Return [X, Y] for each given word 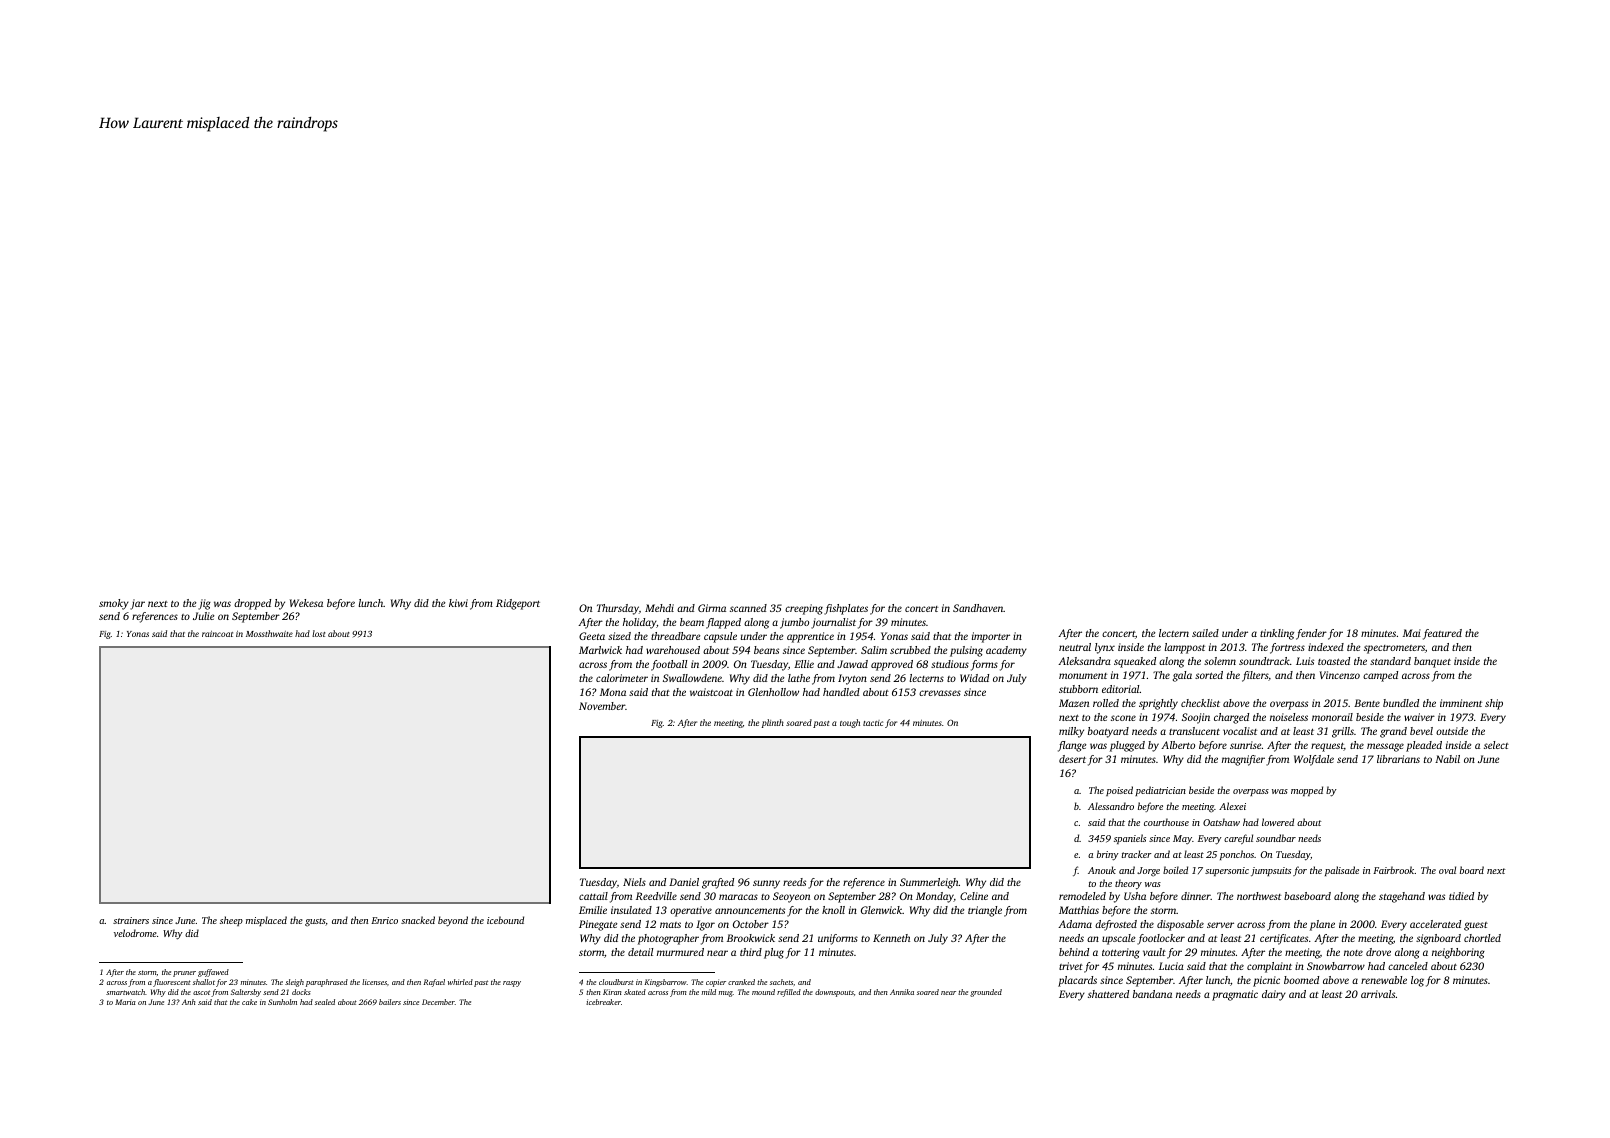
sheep [231, 921]
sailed [1205, 633]
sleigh [294, 983]
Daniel [684, 882]
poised [1119, 791]
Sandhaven [978, 608]
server [1220, 925]
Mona [613, 692]
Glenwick [881, 910]
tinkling [1277, 634]
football [669, 665]
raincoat [217, 634]
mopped [1307, 791]
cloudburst [616, 982]
